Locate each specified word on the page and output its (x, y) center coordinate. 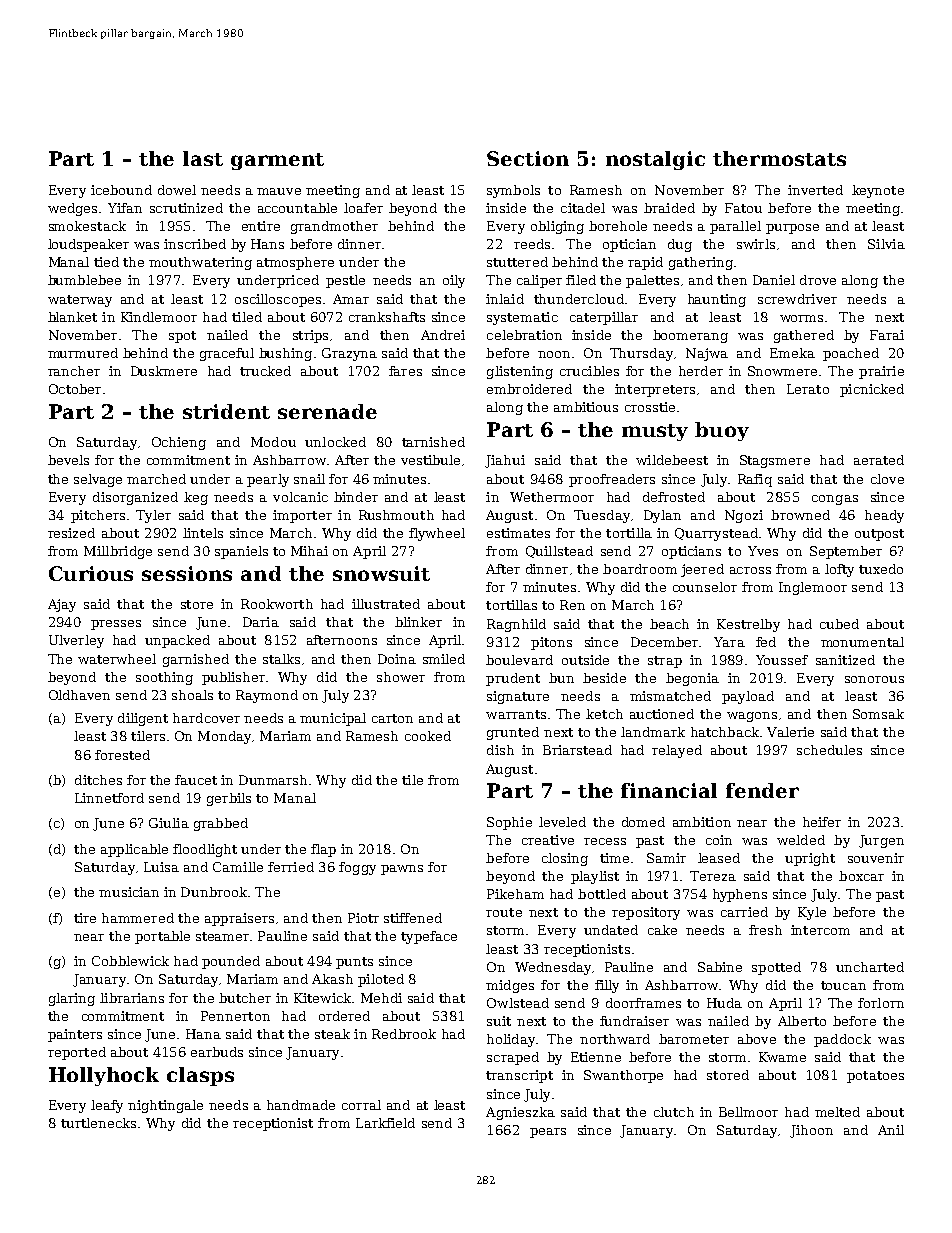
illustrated (386, 604)
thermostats (779, 158)
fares (405, 371)
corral (361, 1105)
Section (528, 158)
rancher (74, 371)
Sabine (720, 967)
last (203, 158)
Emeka (792, 353)
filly (607, 986)
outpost (879, 535)
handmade (301, 1105)
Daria (261, 622)
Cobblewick (130, 961)
